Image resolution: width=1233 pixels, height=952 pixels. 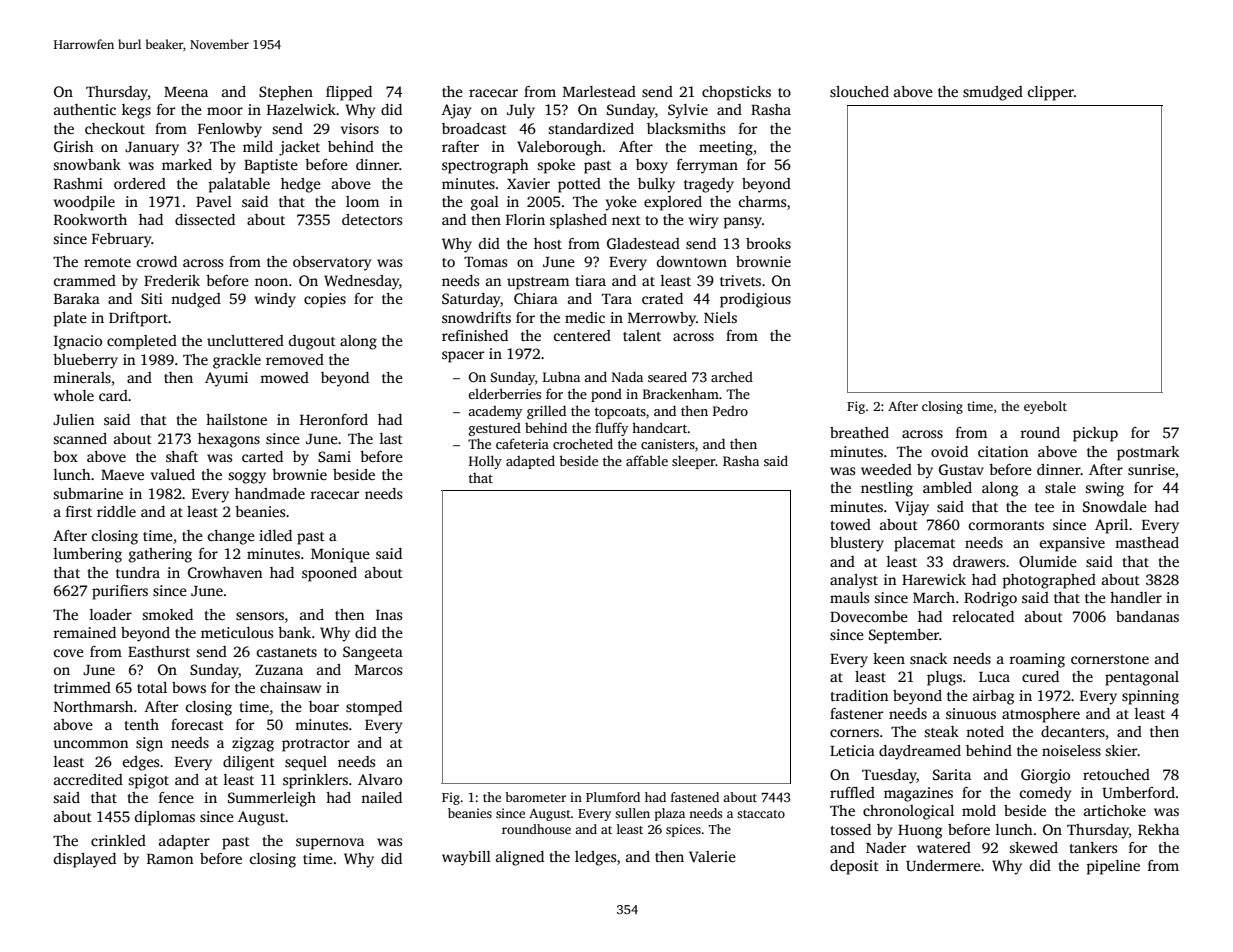 What do you see at coordinates (136, 111) in the screenshot?
I see `kegs` at bounding box center [136, 111].
